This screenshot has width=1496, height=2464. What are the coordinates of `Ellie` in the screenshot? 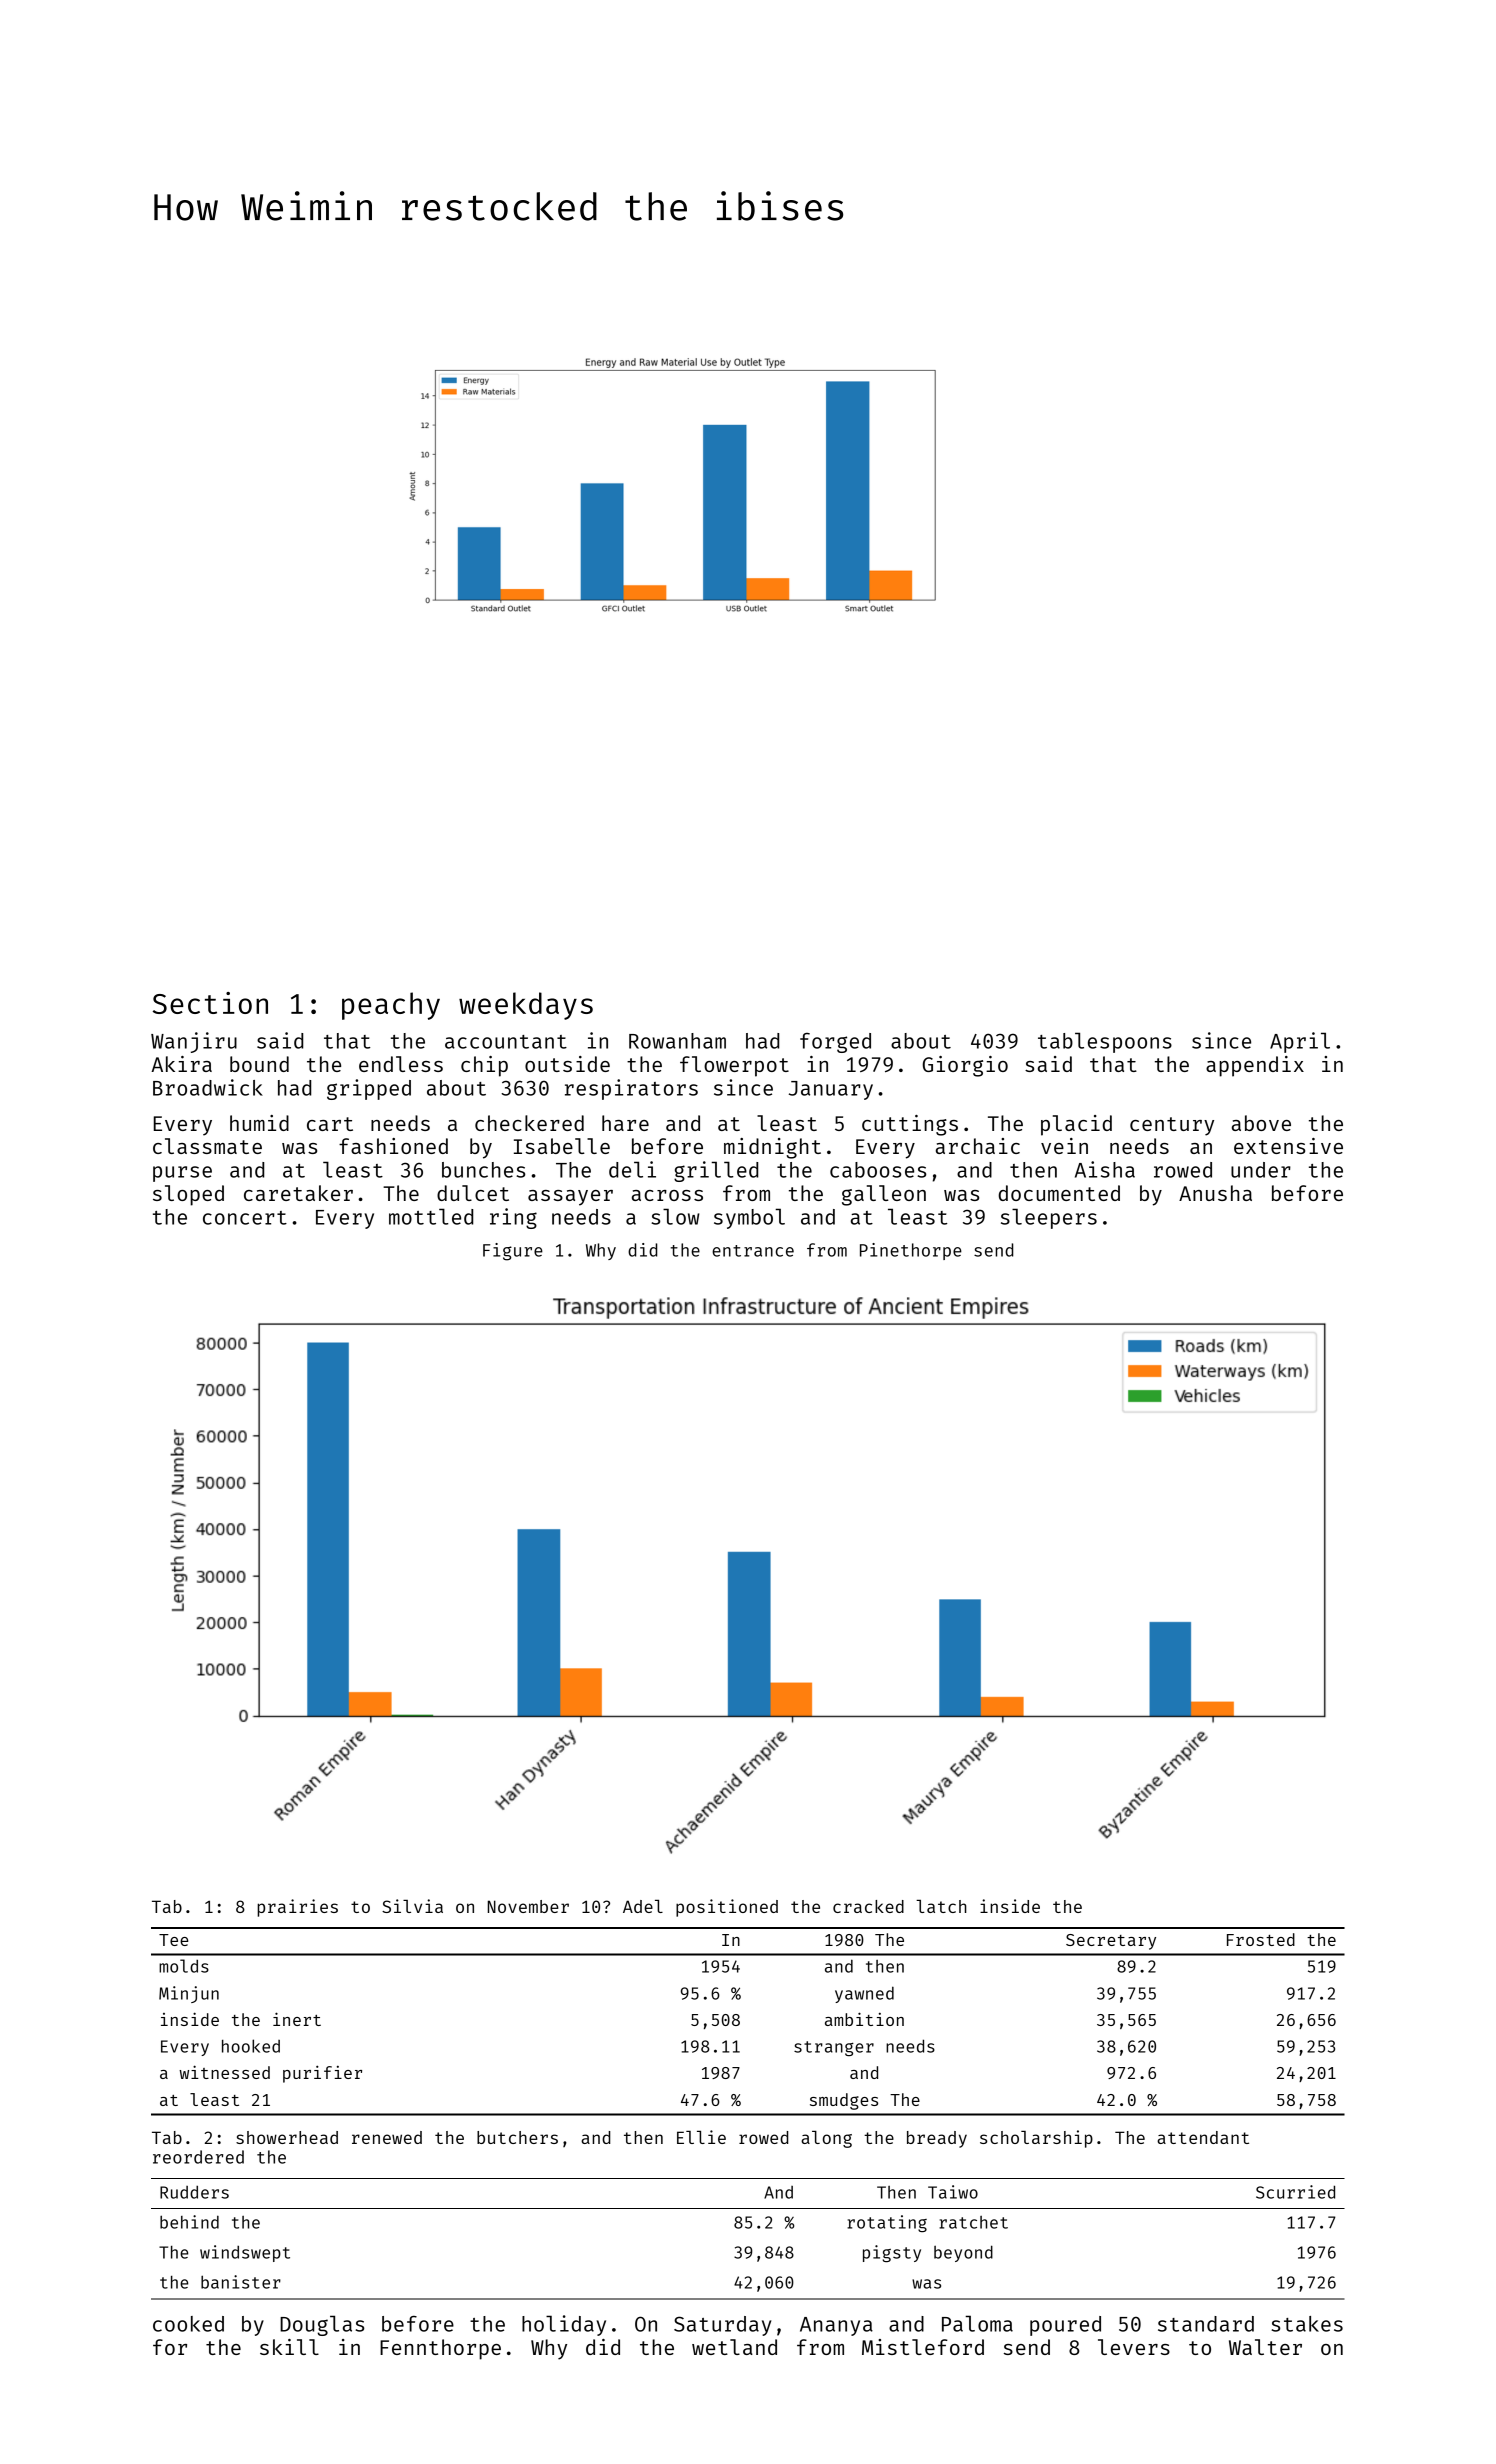 It's located at (701, 2137).
